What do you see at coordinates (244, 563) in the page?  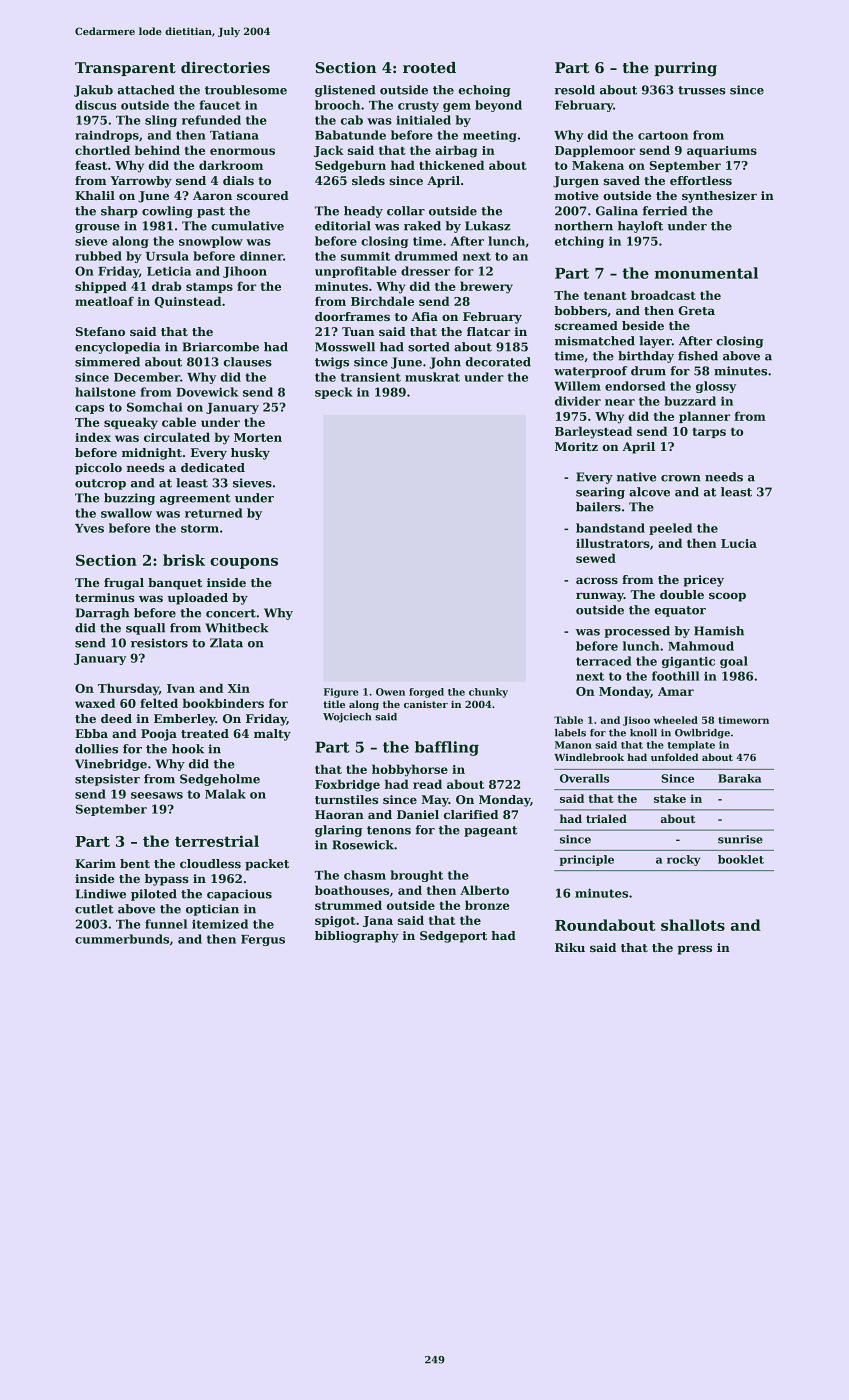 I see `coupons` at bounding box center [244, 563].
